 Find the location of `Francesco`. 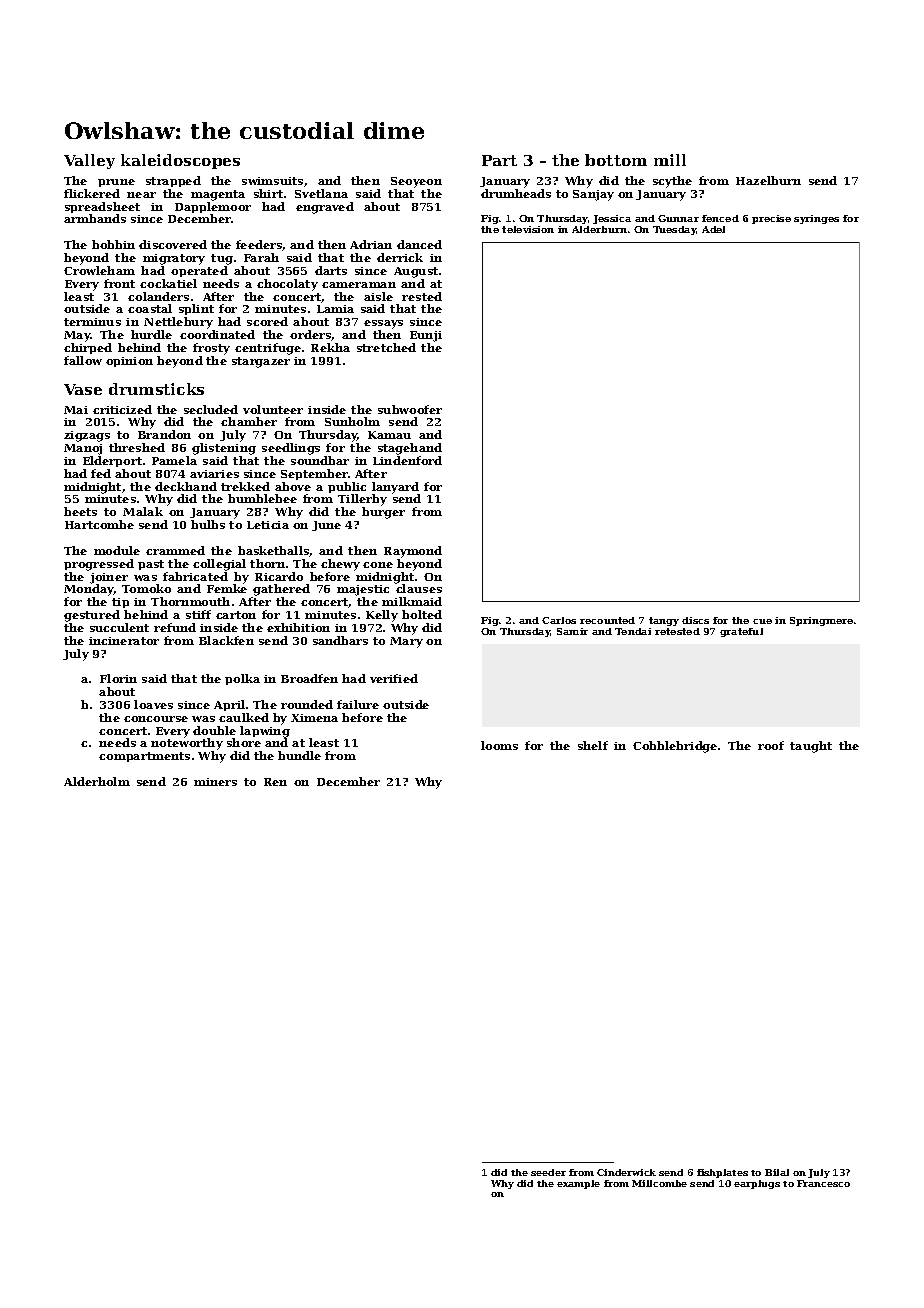

Francesco is located at coordinates (823, 1183).
